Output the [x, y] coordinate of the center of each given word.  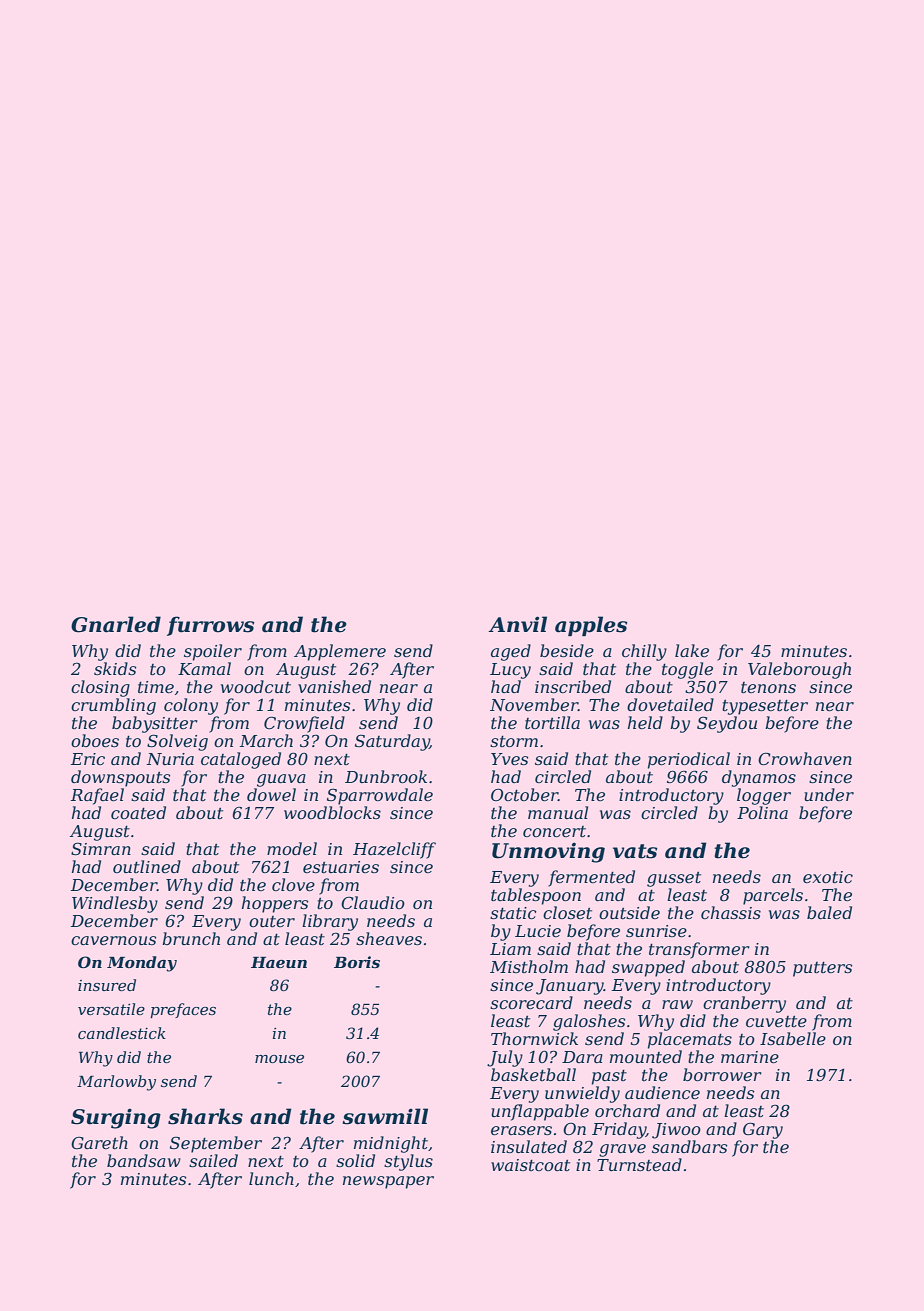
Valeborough [799, 670]
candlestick [122, 1033]
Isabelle [793, 1038]
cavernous [113, 940]
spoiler [213, 652]
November [534, 704]
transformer [699, 950]
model [292, 848]
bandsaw [144, 1160]
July [505, 1058]
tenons [768, 687]
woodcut [256, 686]
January [570, 987]
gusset [674, 879]
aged [511, 652]
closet [567, 912]
